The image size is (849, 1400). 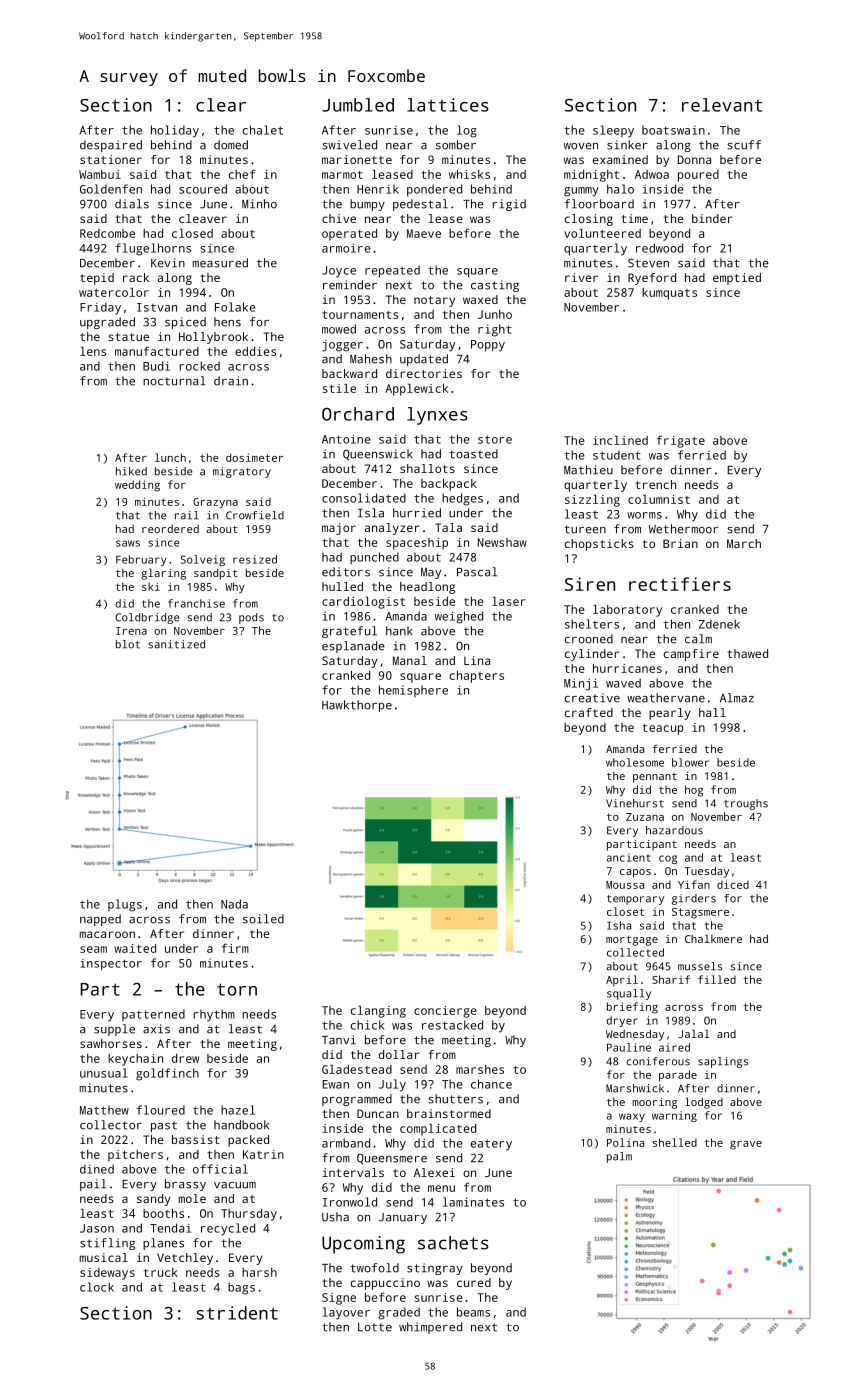 What do you see at coordinates (349, 145) in the screenshot?
I see `swiveled` at bounding box center [349, 145].
